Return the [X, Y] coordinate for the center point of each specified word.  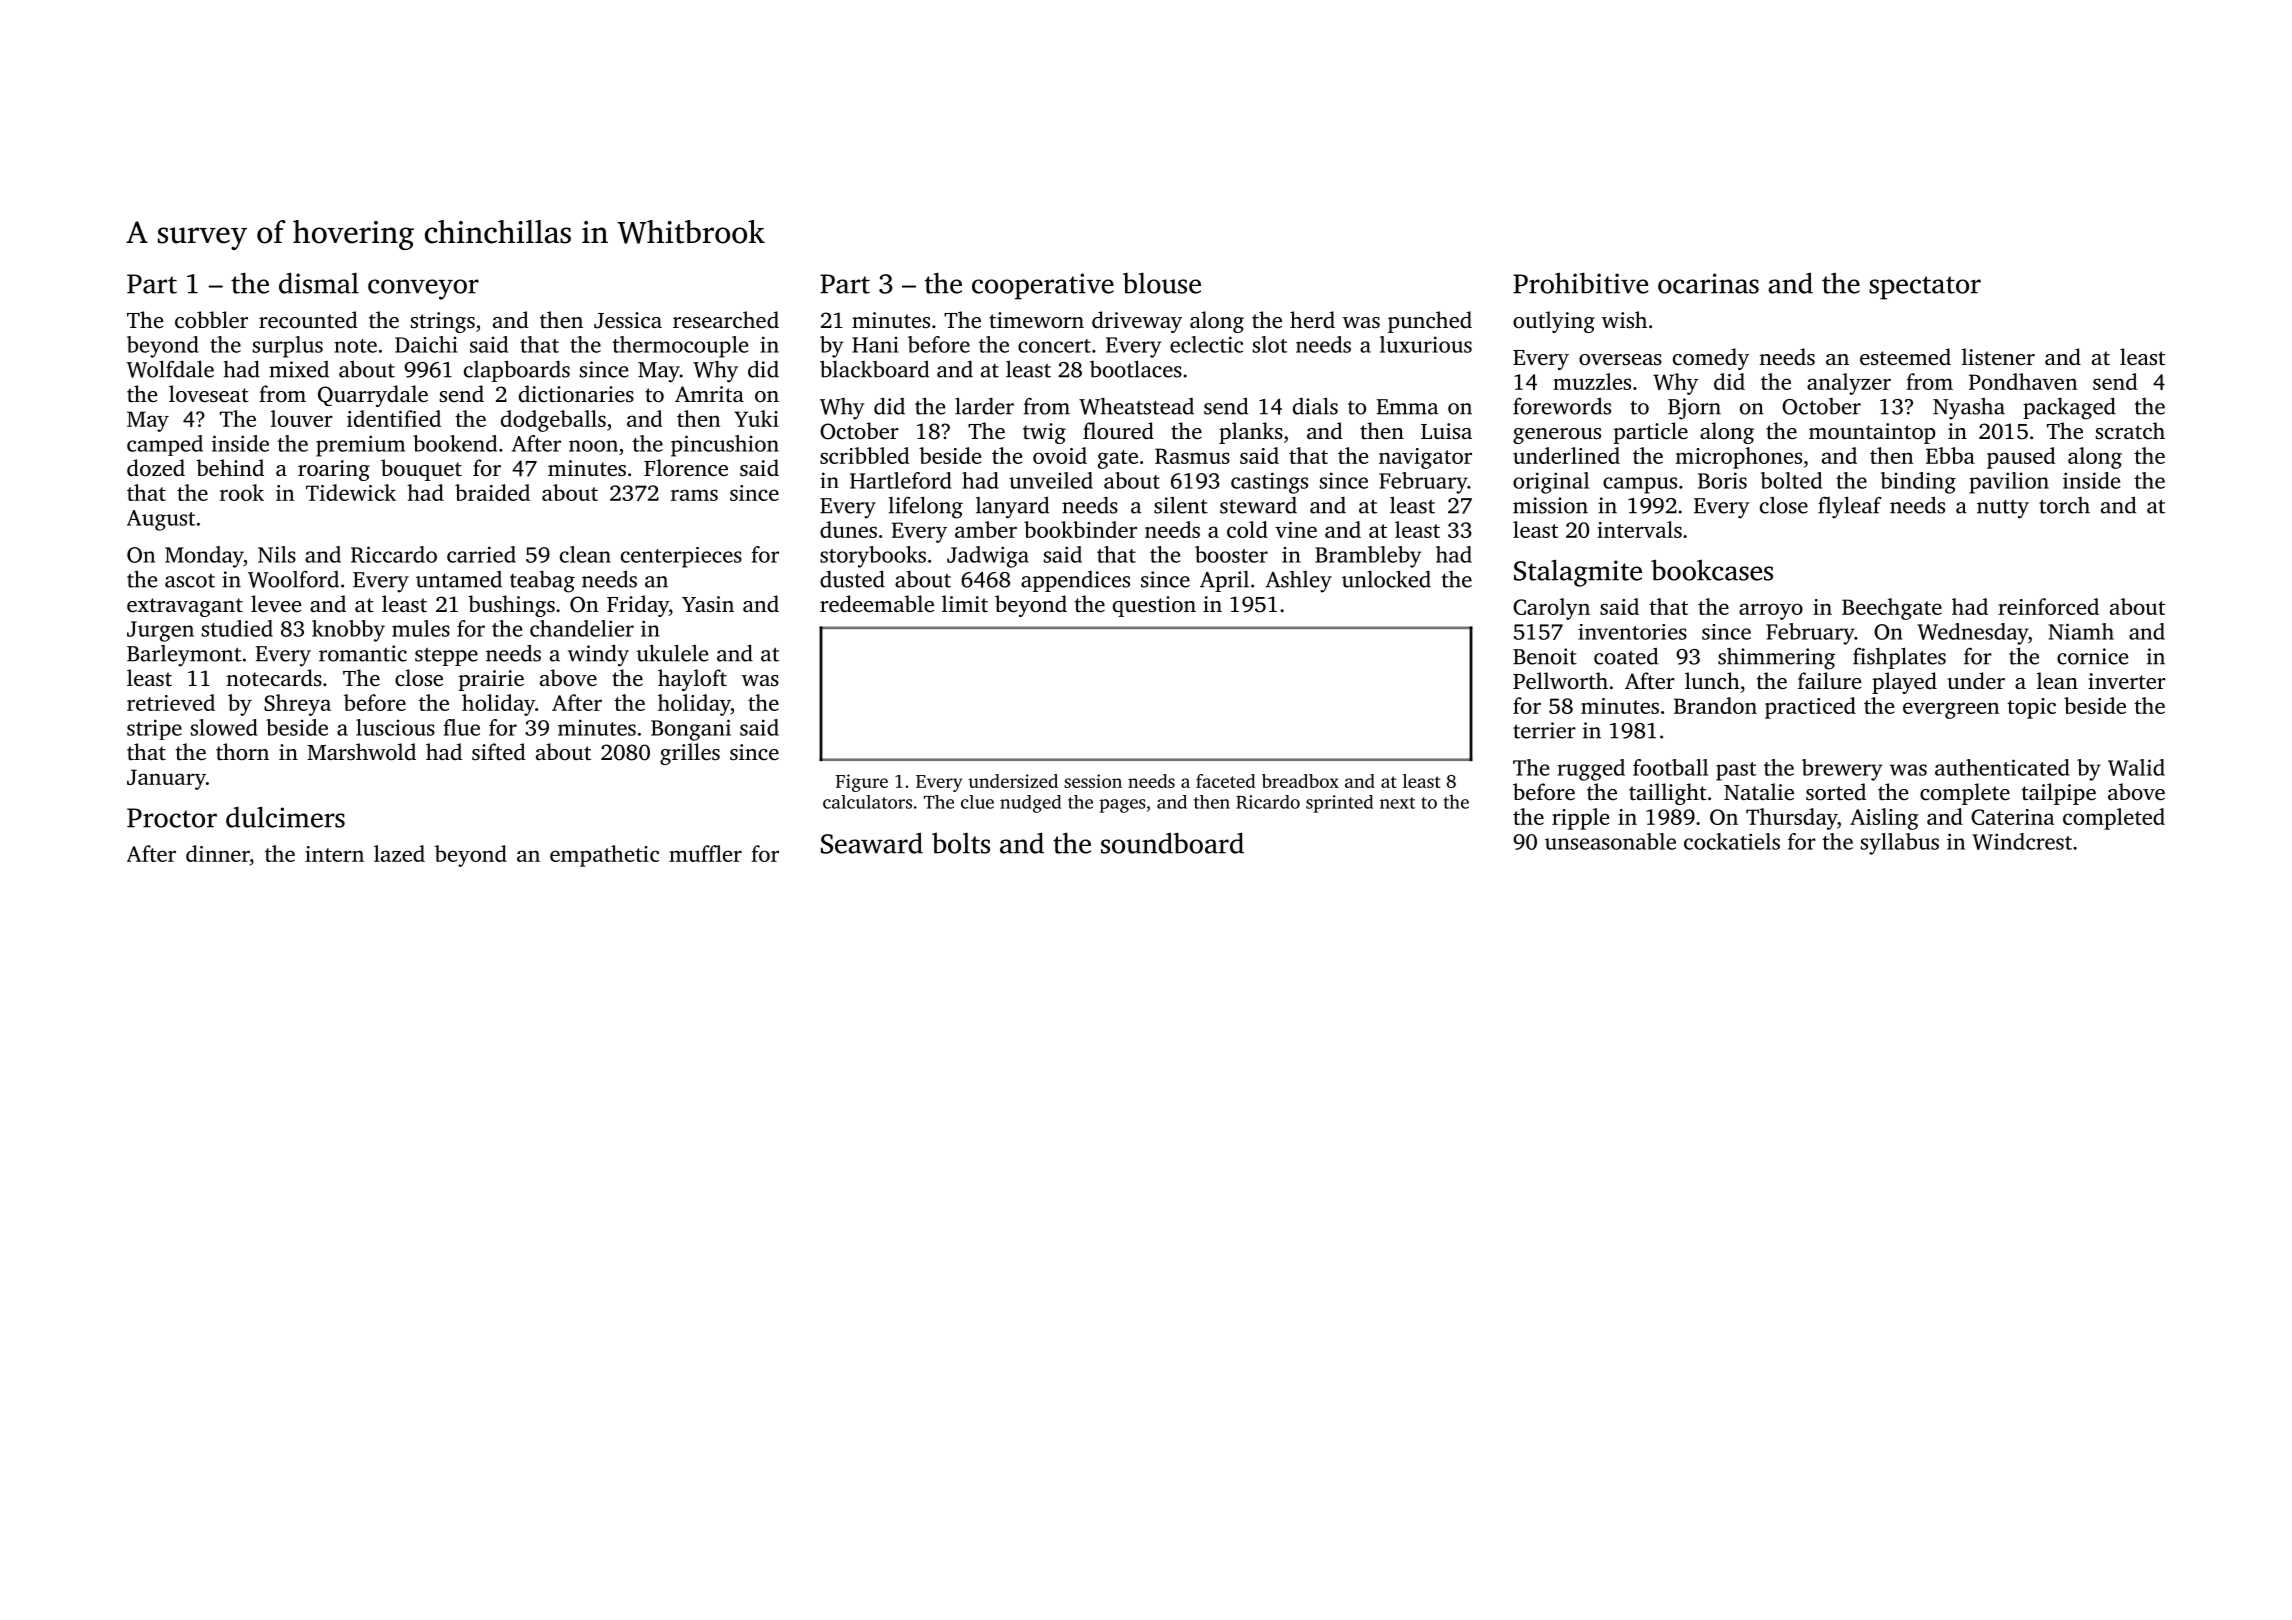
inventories [1632, 632]
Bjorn [1694, 409]
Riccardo [394, 554]
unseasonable [1610, 841]
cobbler [211, 320]
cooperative [1043, 286]
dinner [218, 853]
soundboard [1172, 843]
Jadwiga [988, 557]
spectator [1925, 288]
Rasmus [1192, 456]
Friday [638, 606]
